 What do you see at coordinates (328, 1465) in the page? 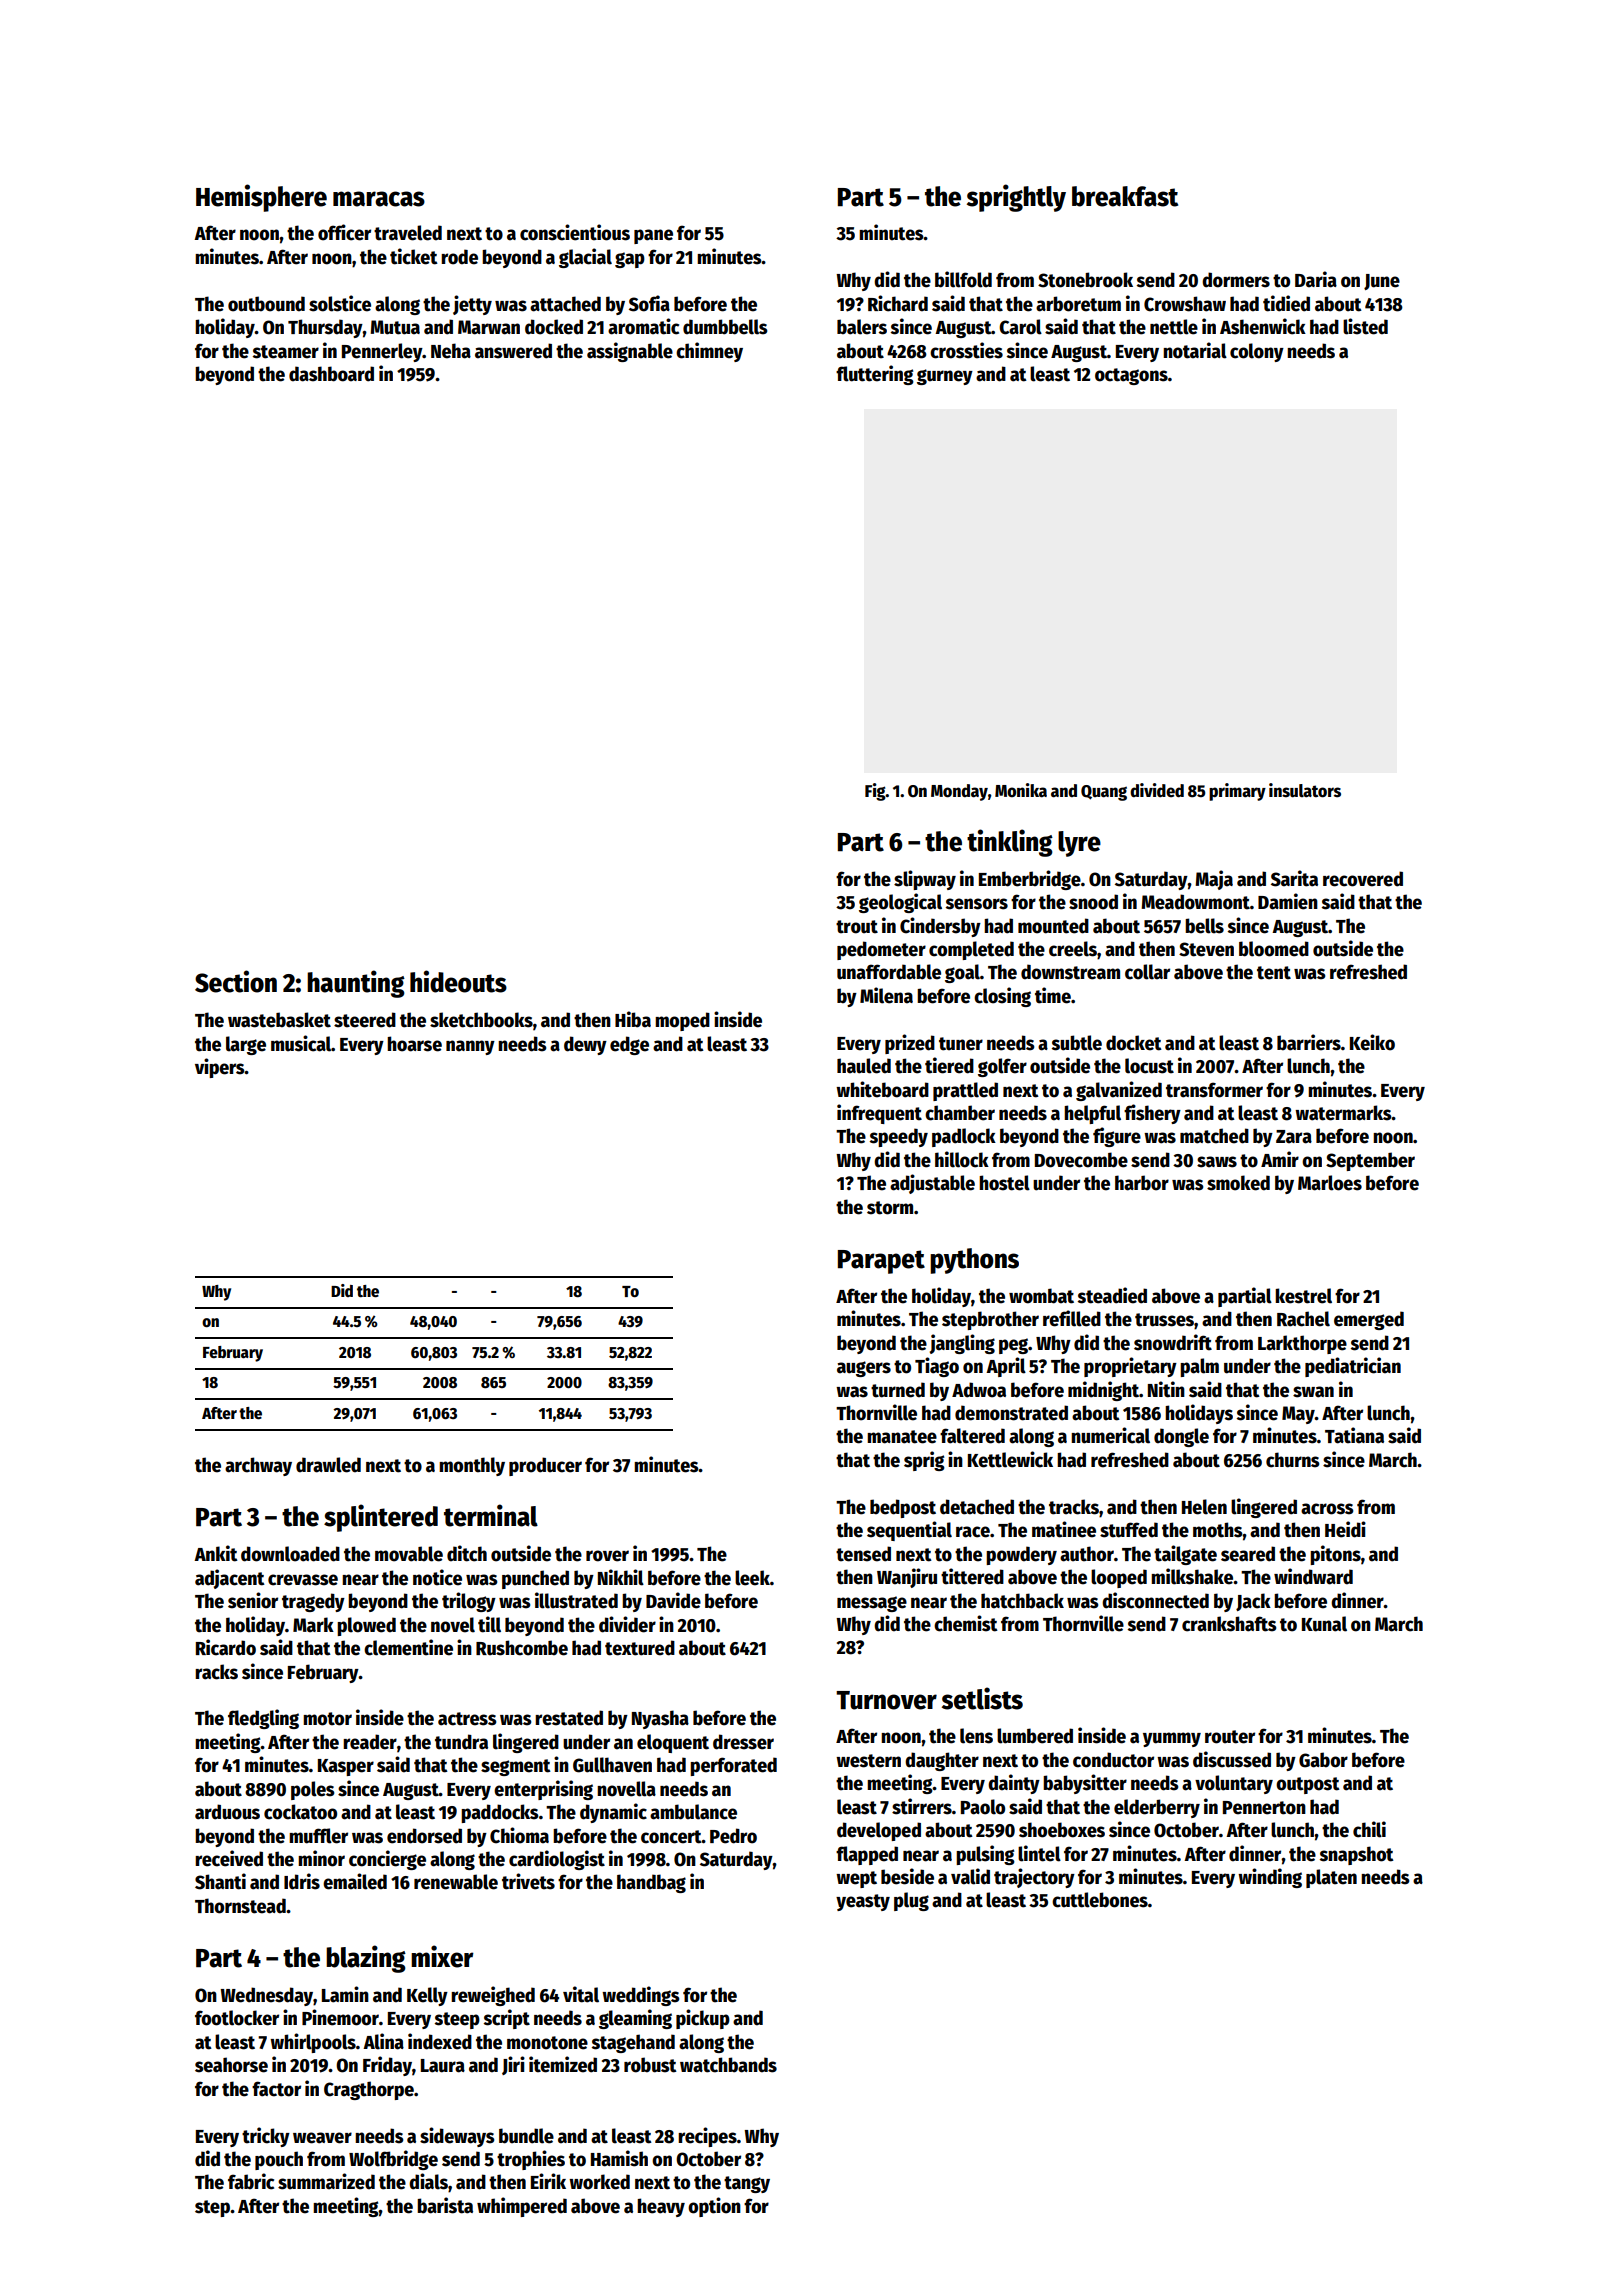
I see `drawled` at bounding box center [328, 1465].
